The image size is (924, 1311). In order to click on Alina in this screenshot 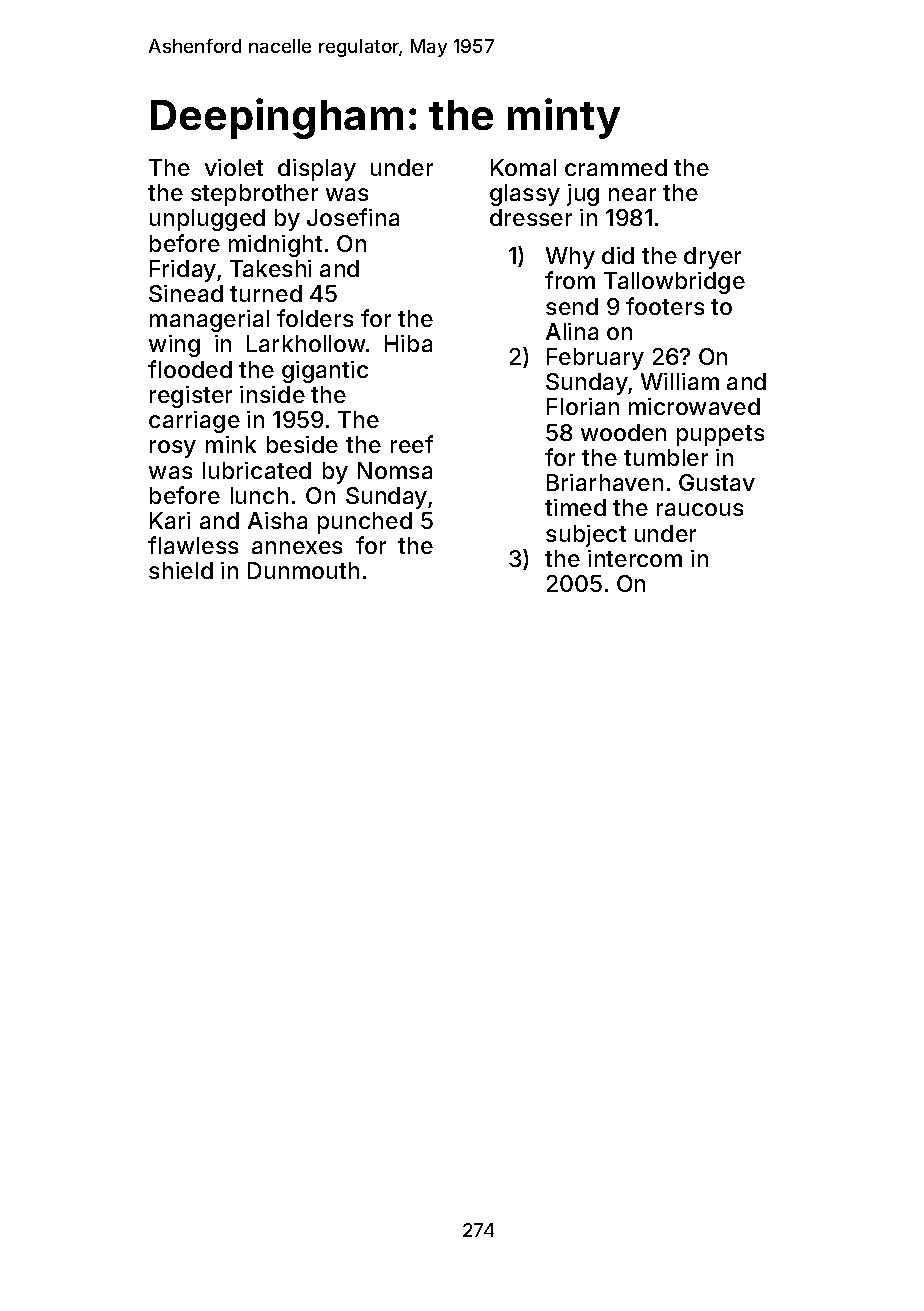, I will do `click(572, 331)`.
